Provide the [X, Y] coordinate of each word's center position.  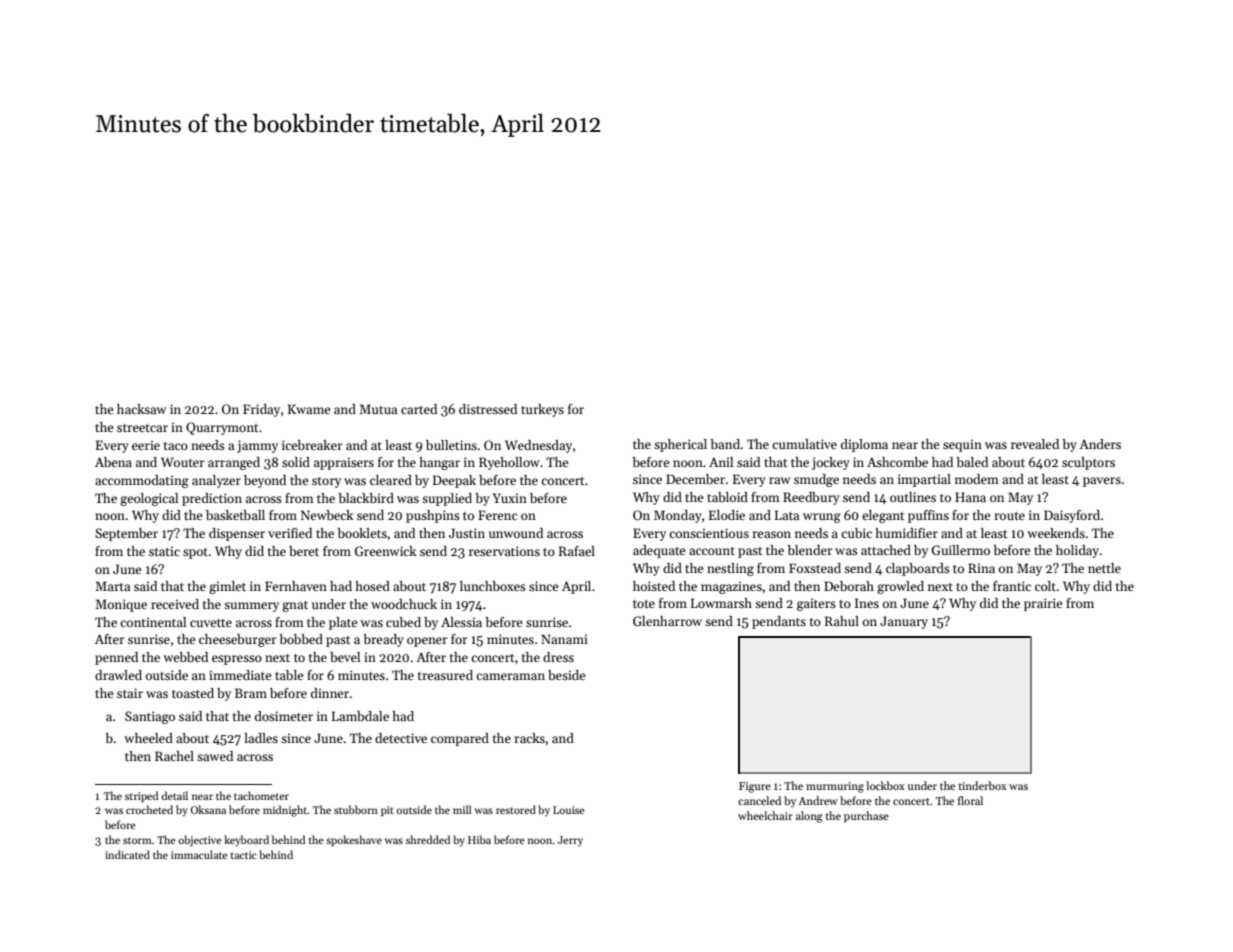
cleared [391, 480]
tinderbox [982, 785]
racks [529, 738]
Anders [1100, 444]
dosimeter [284, 716]
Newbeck [327, 515]
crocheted [149, 809]
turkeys [542, 410]
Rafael [577, 551]
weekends [1056, 533]
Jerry [570, 841]
